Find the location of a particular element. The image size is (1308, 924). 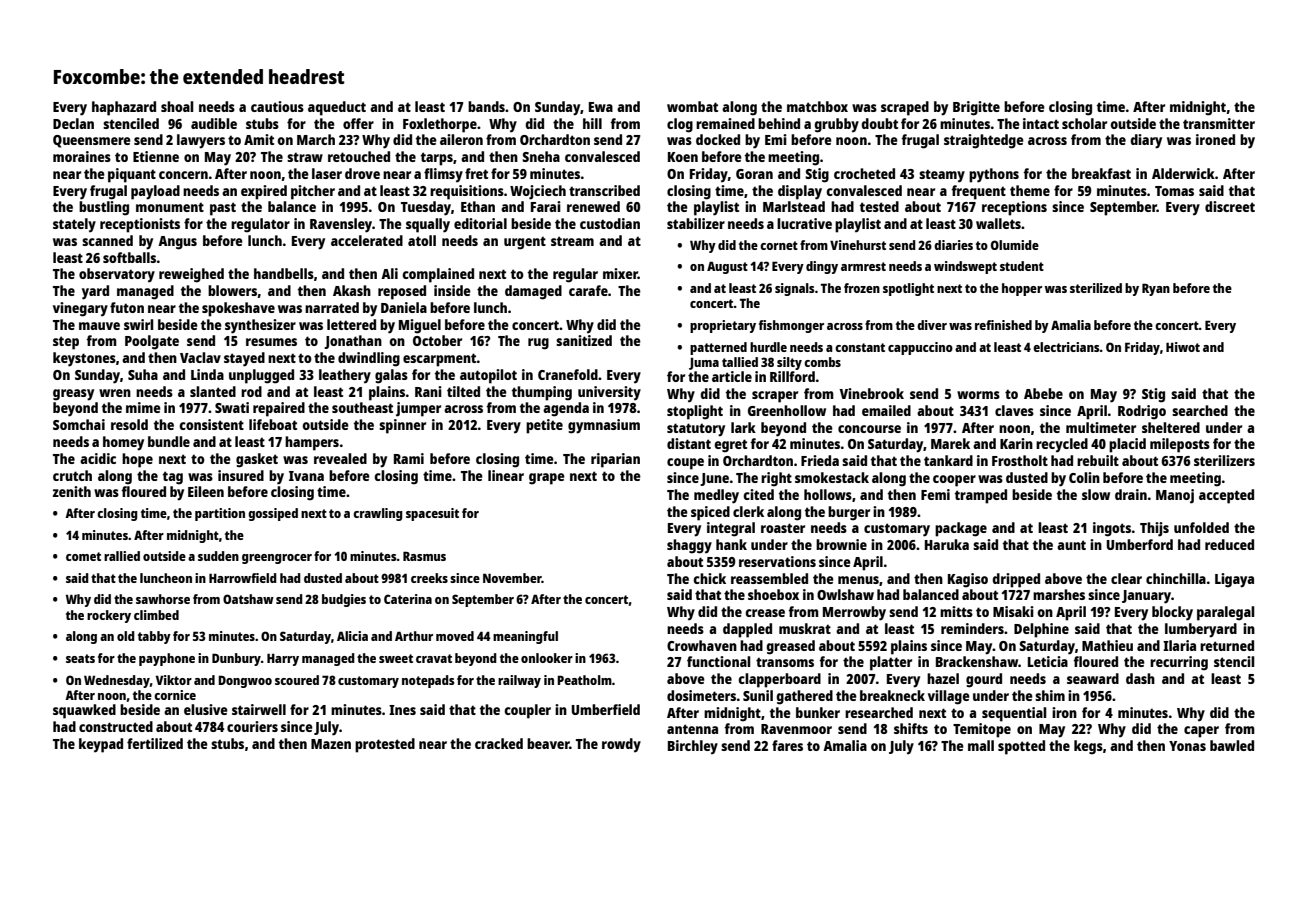

Akash is located at coordinates (352, 290).
